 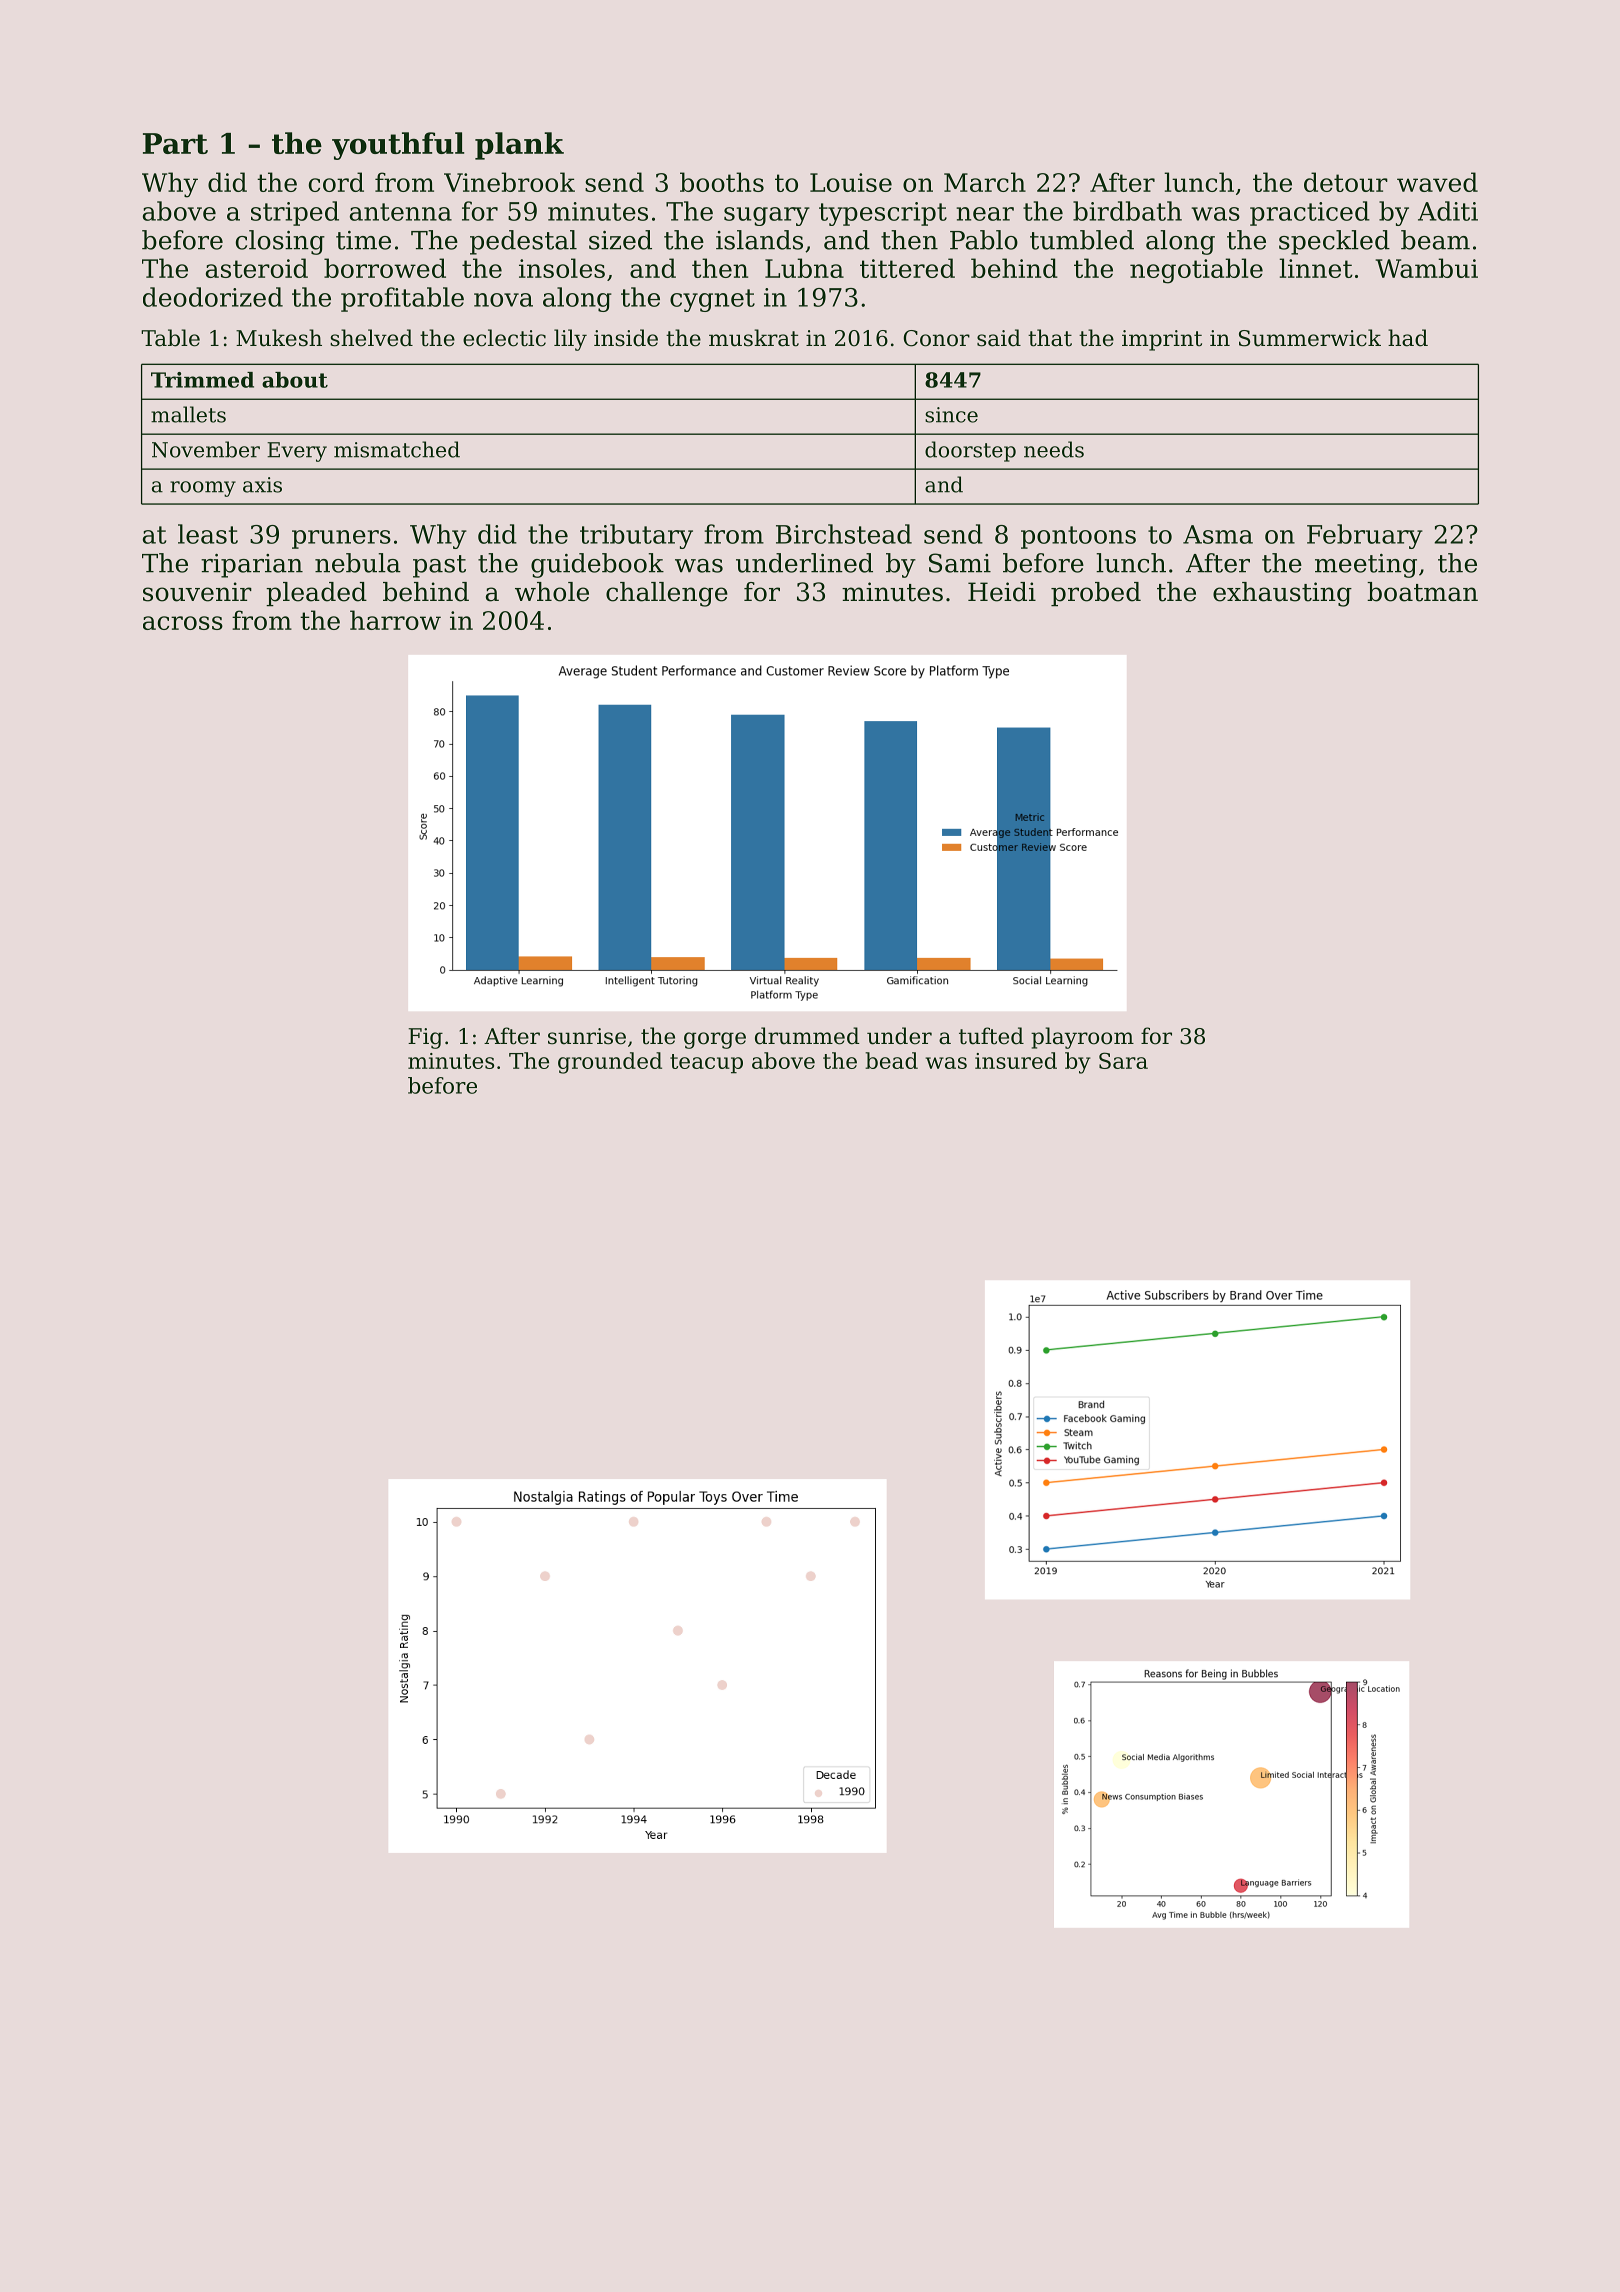 I want to click on deodorized, so click(x=213, y=297).
